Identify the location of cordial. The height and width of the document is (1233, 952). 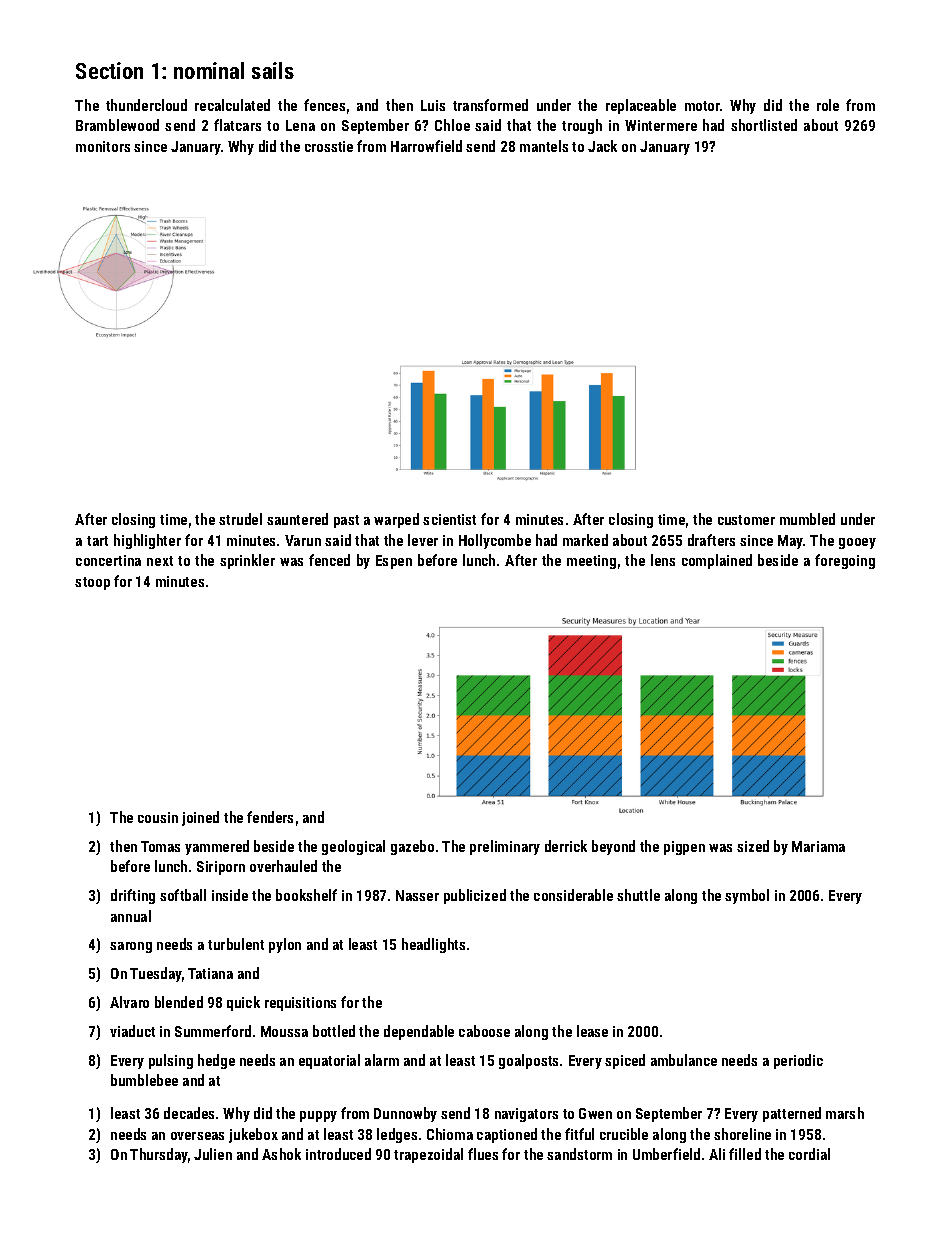
(809, 1154).
